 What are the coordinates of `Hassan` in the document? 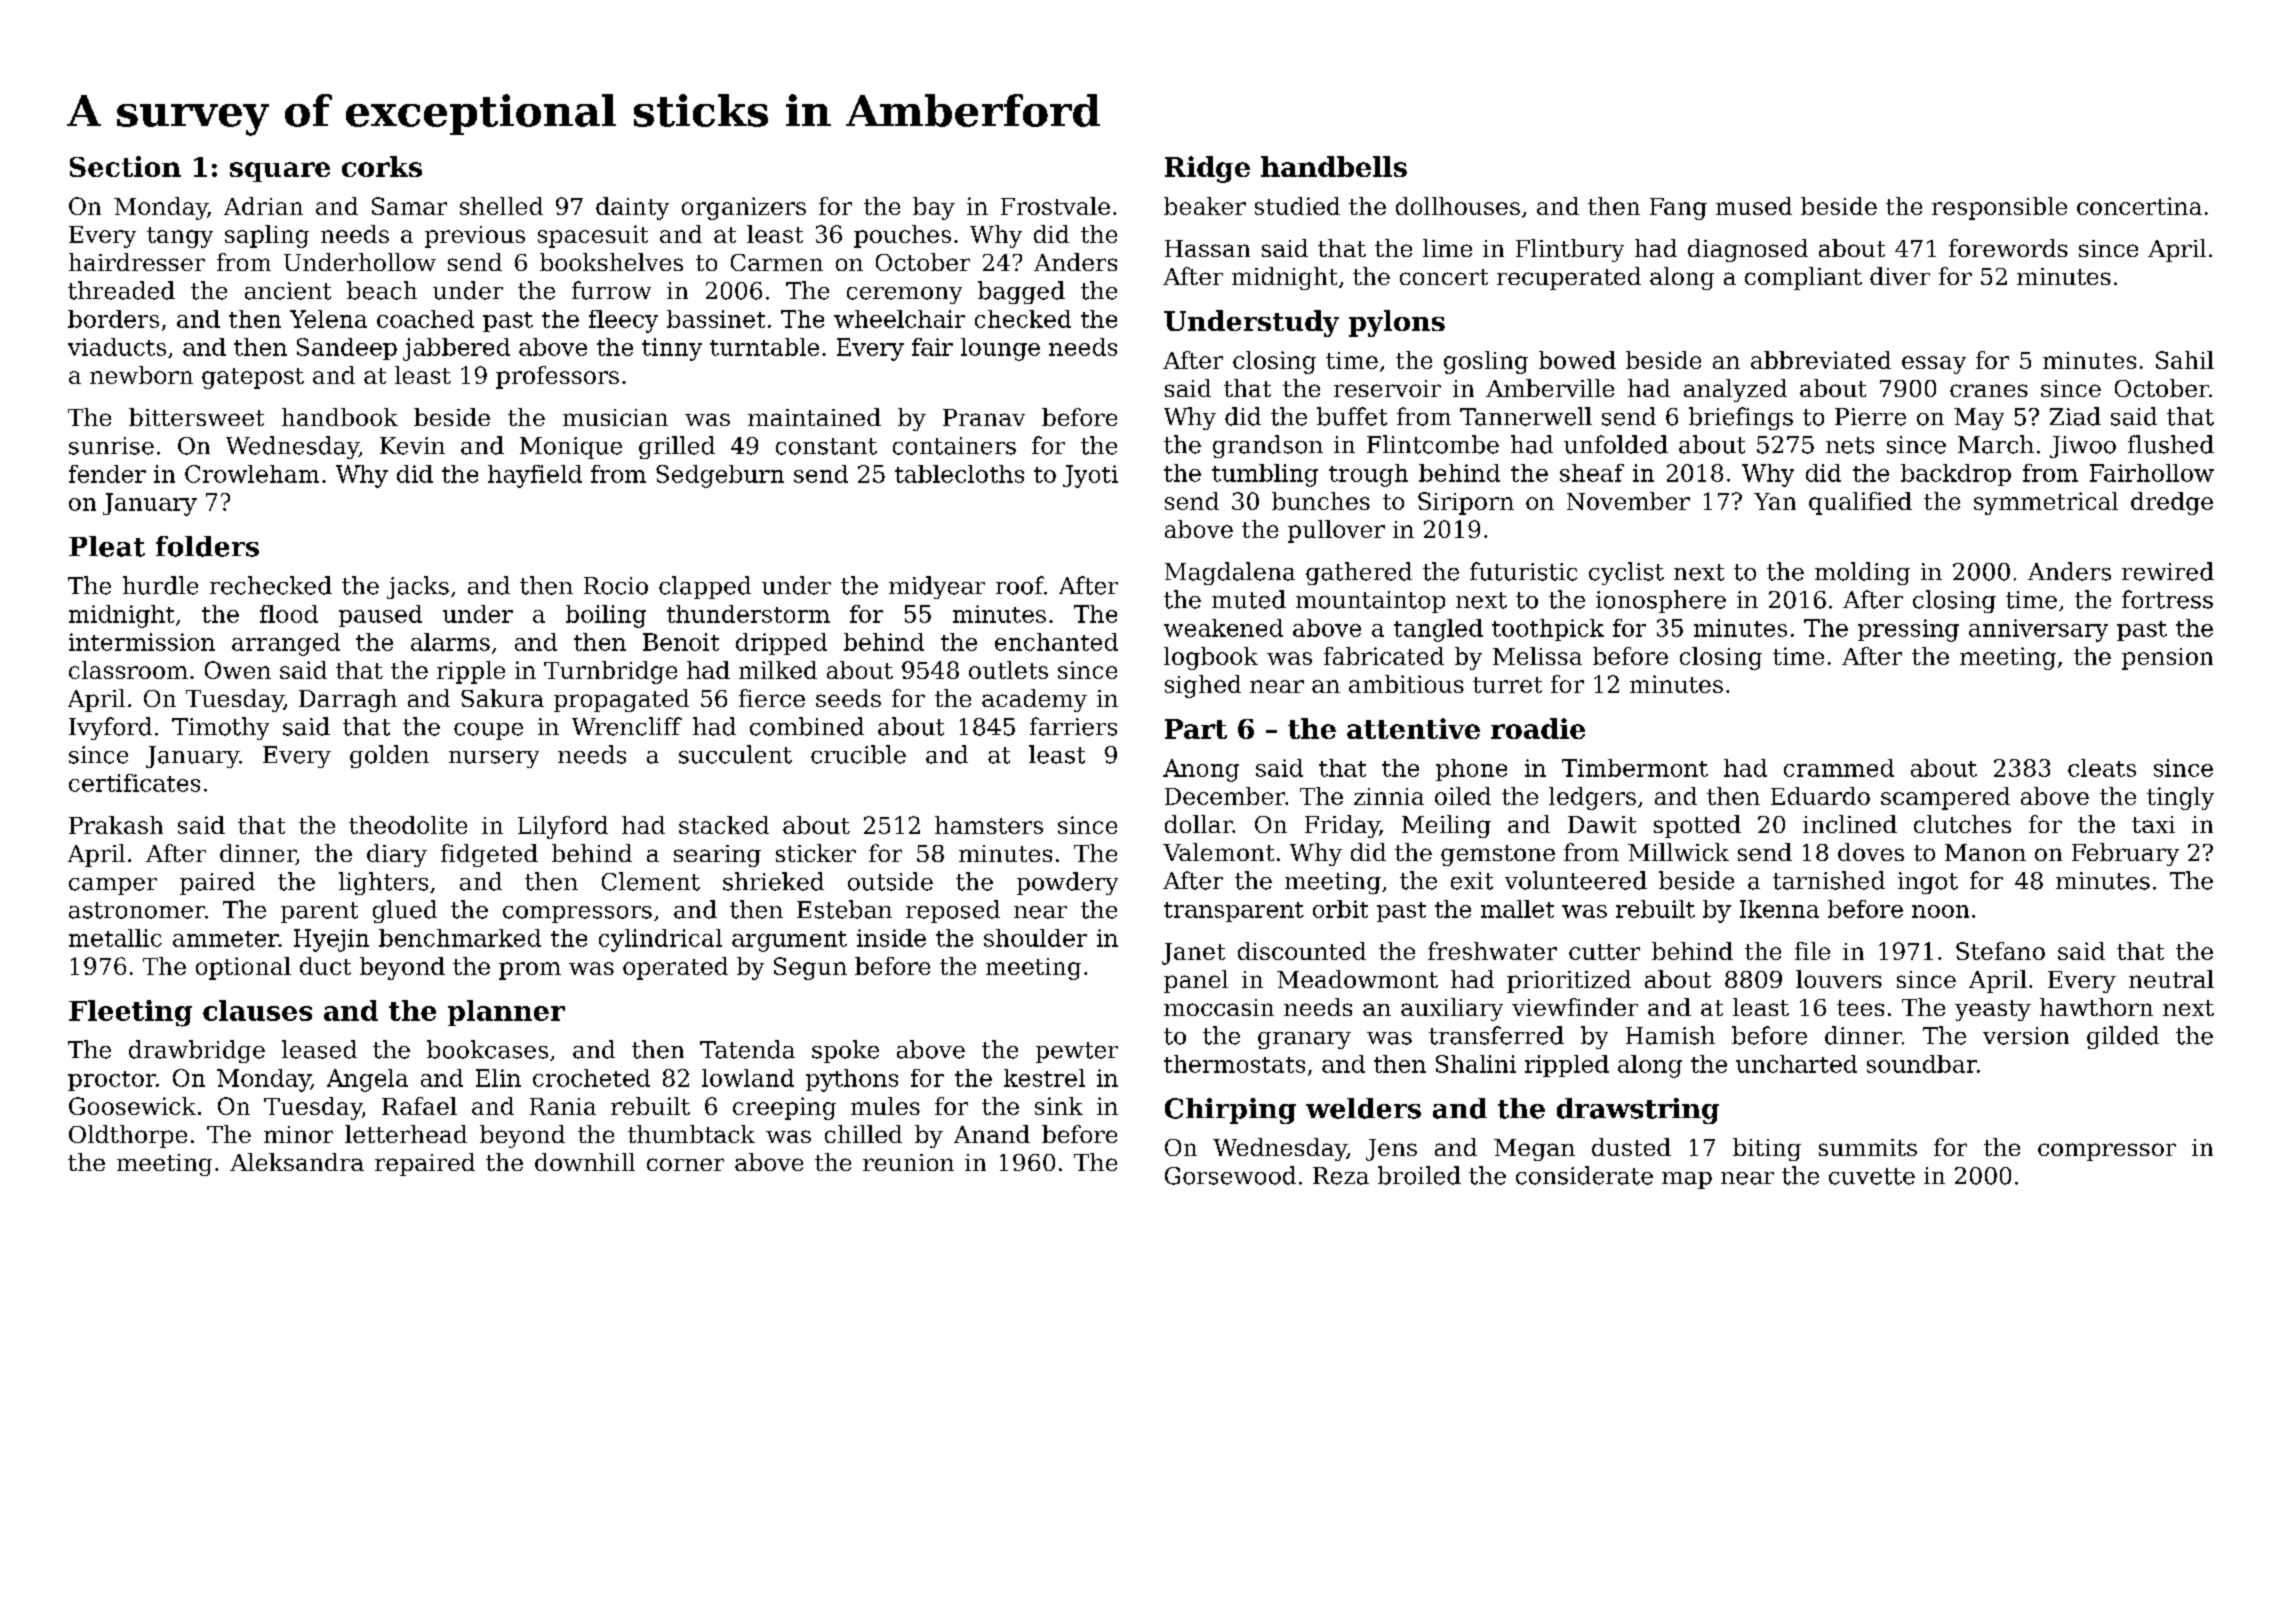 It's located at (1207, 248).
